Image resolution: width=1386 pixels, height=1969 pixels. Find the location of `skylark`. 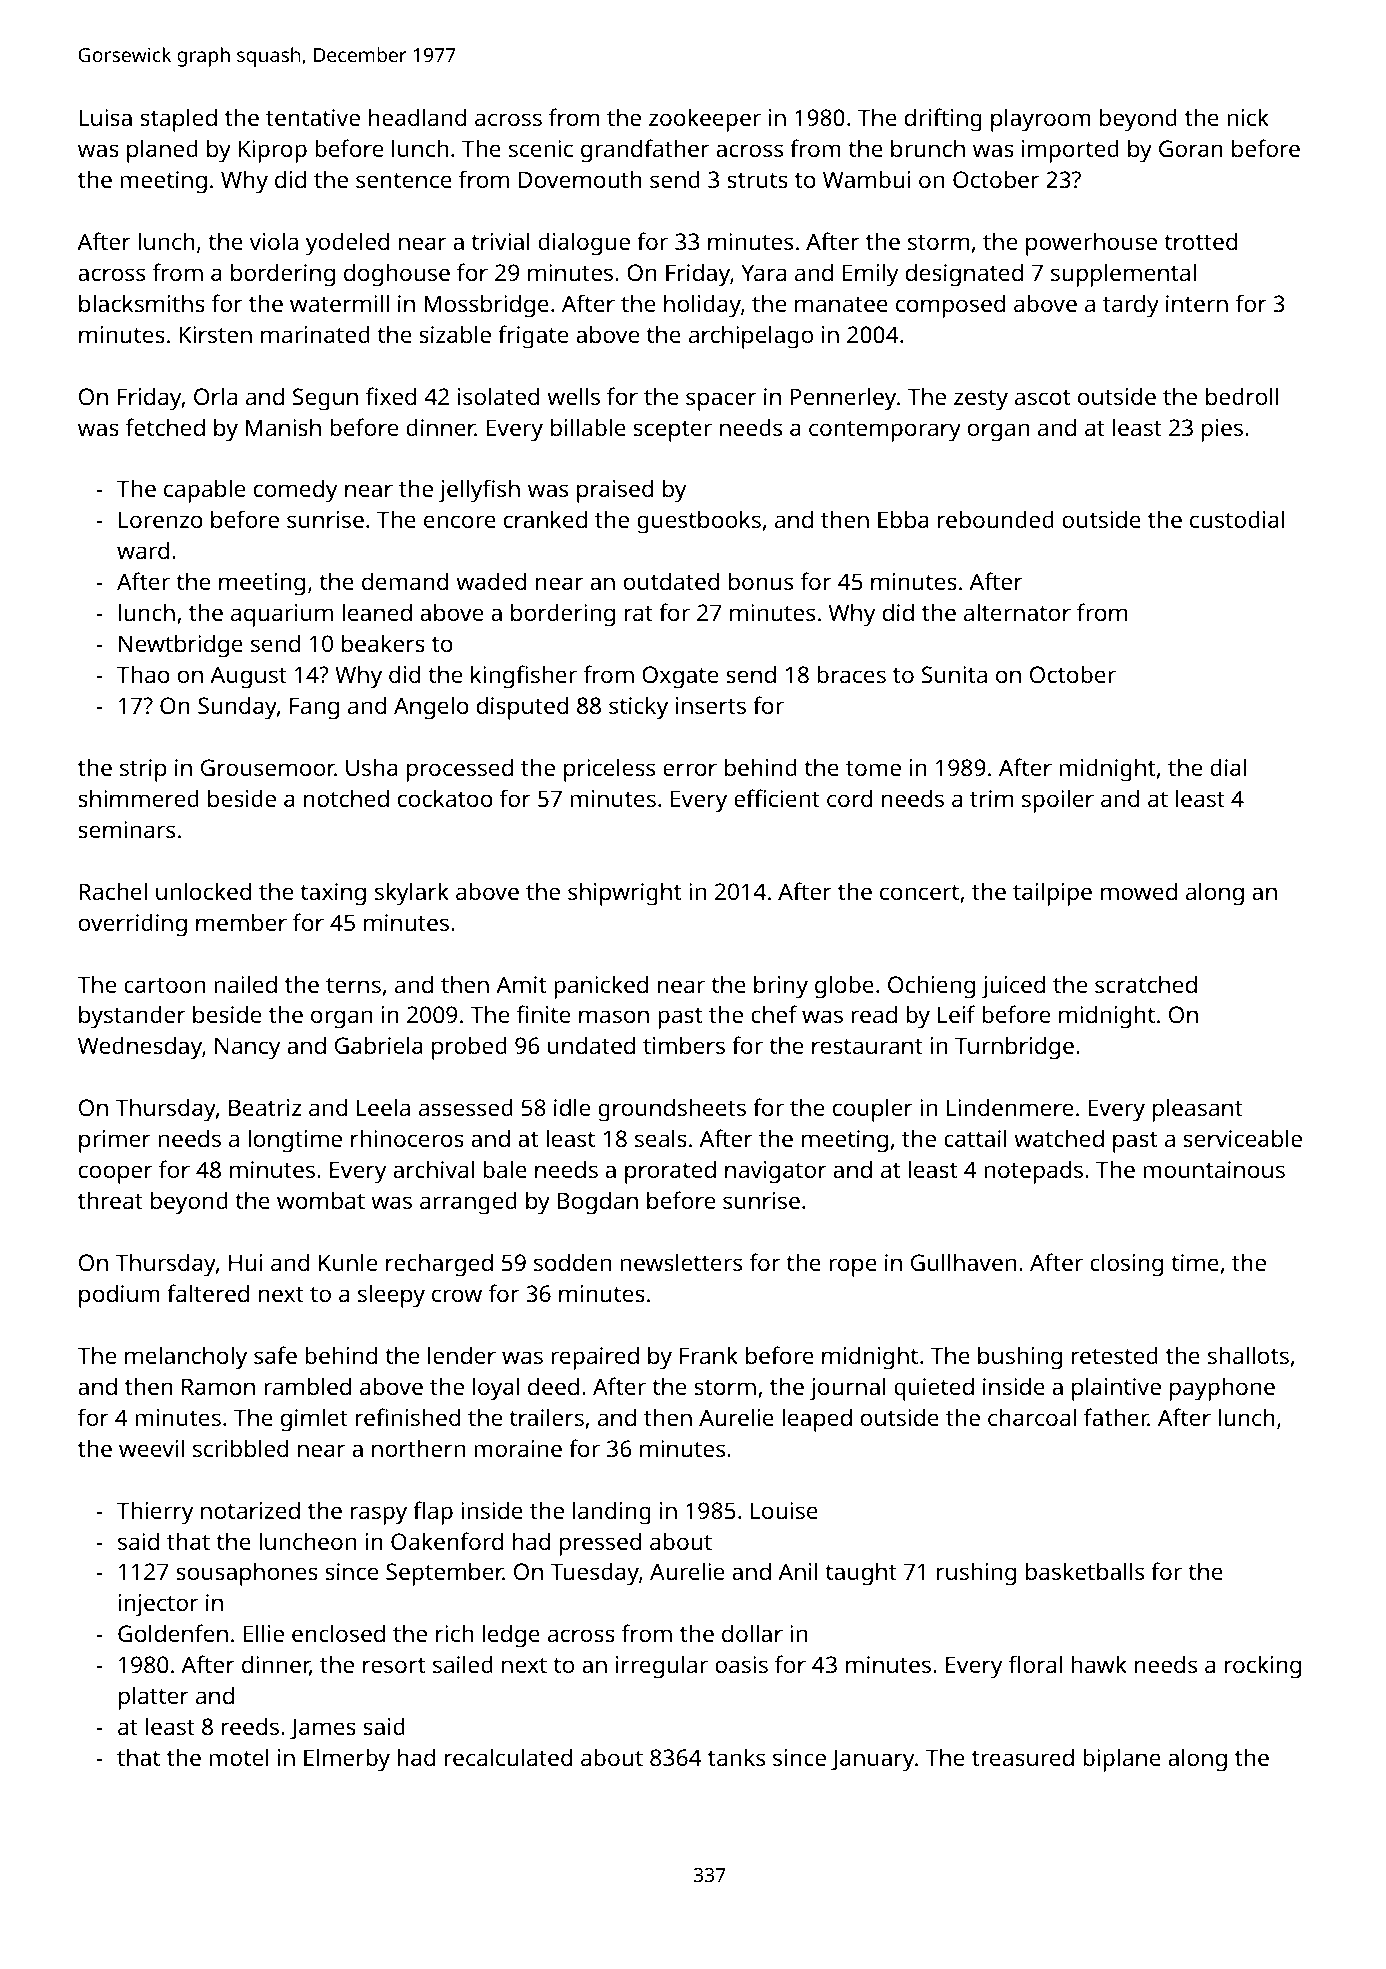

skylark is located at coordinates (412, 894).
